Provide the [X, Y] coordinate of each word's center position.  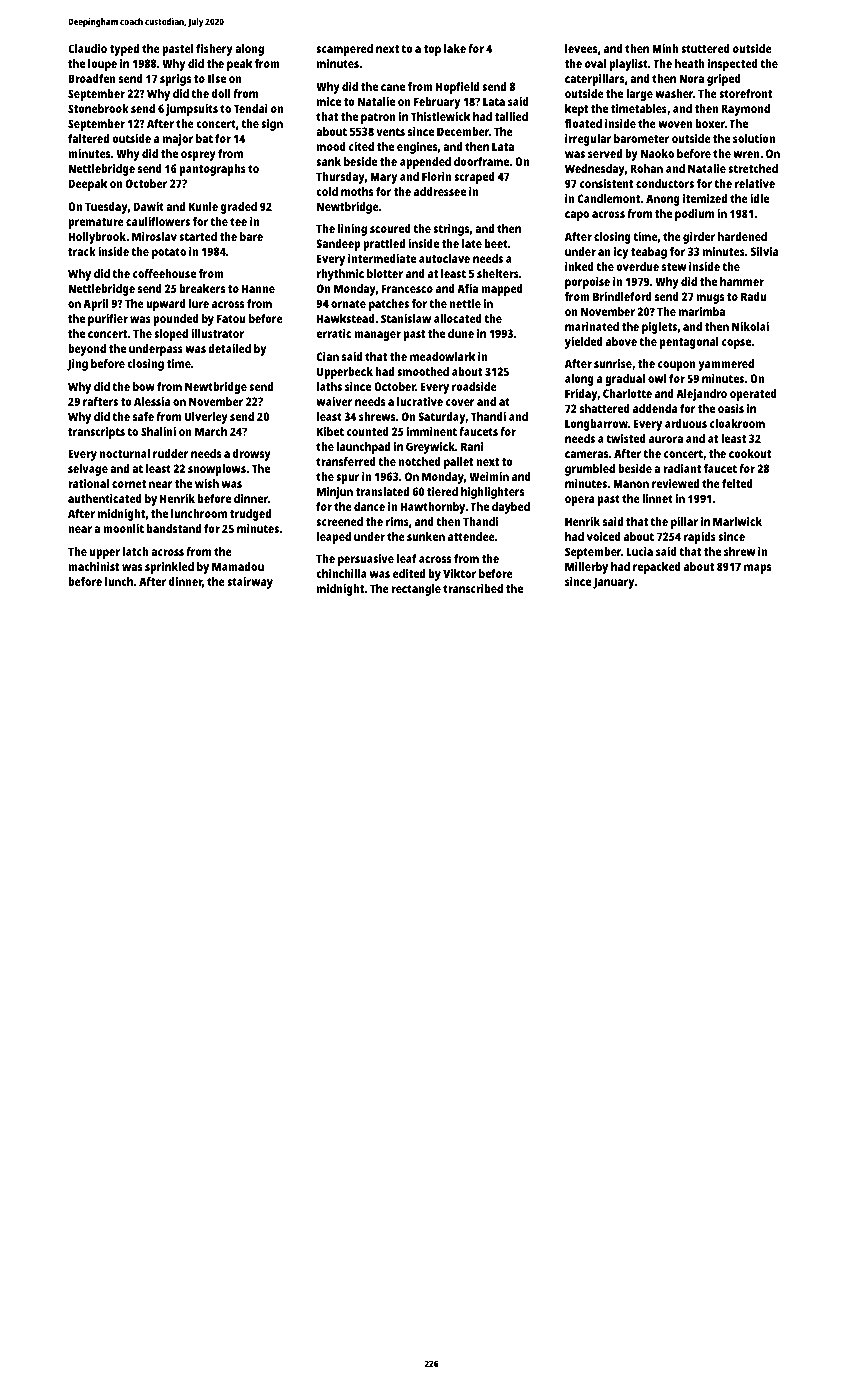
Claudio [87, 48]
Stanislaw [406, 318]
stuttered [705, 48]
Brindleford [622, 296]
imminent [432, 431]
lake [455, 48]
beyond [87, 350]
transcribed [473, 588]
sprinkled [169, 568]
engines [417, 148]
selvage [88, 470]
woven [675, 124]
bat [204, 138]
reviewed [675, 483]
